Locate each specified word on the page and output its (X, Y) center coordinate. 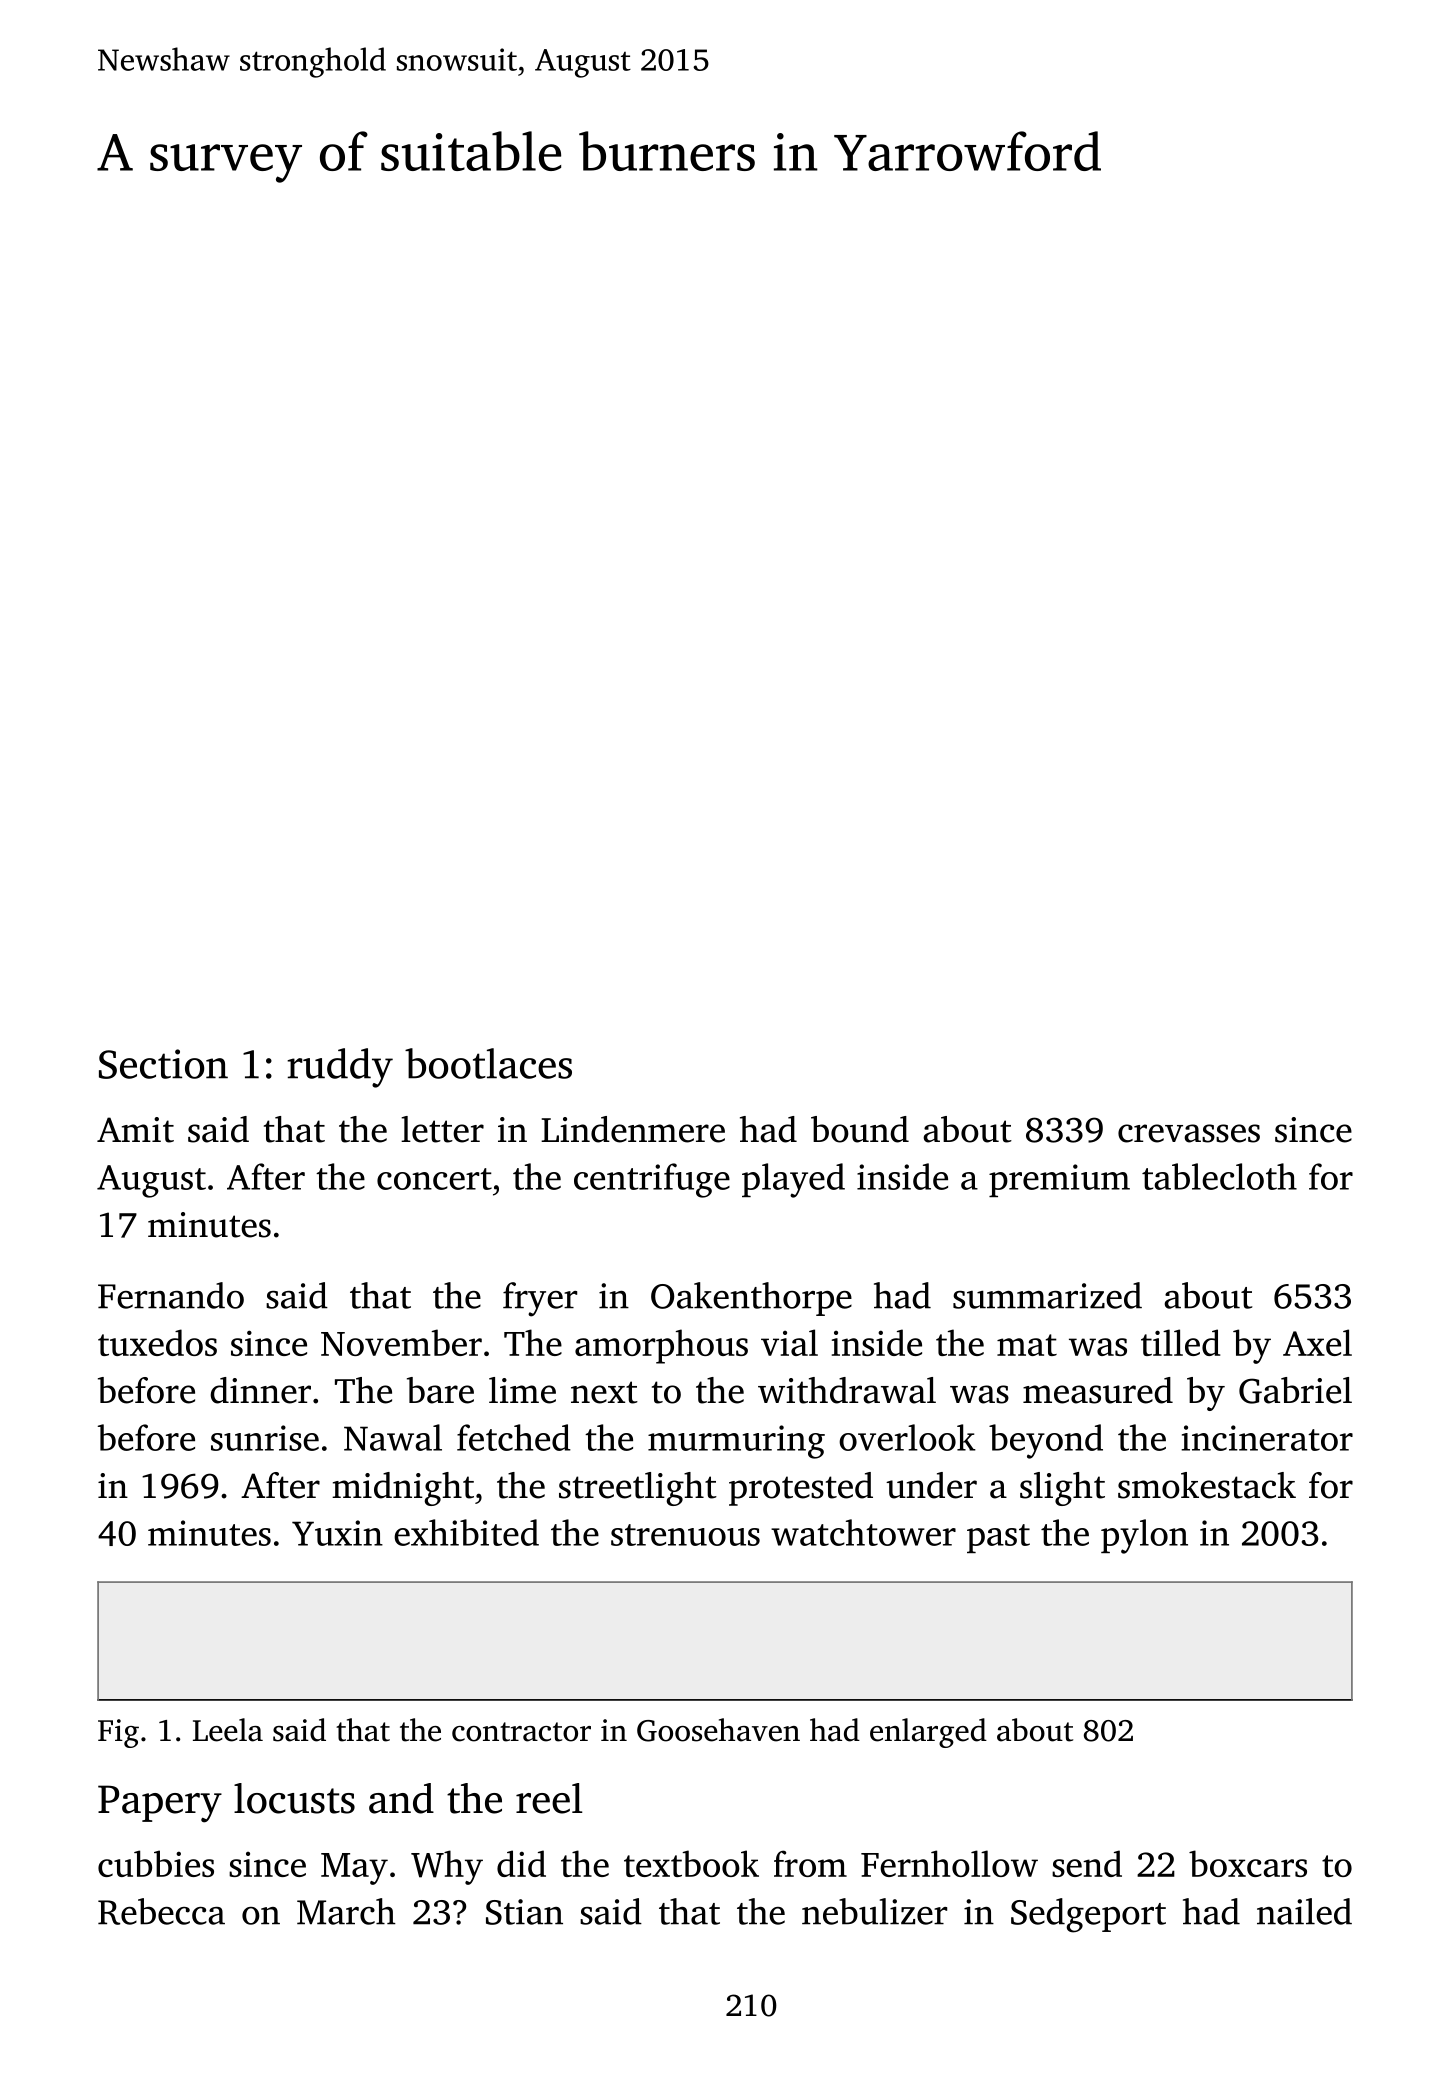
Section (163, 1064)
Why (447, 1867)
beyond (1046, 1441)
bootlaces (488, 1063)
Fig (118, 1733)
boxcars (1248, 1863)
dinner (260, 1390)
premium (1059, 1180)
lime (522, 1390)
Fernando (171, 1295)
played (793, 1180)
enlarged (928, 1733)
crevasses (1189, 1133)
